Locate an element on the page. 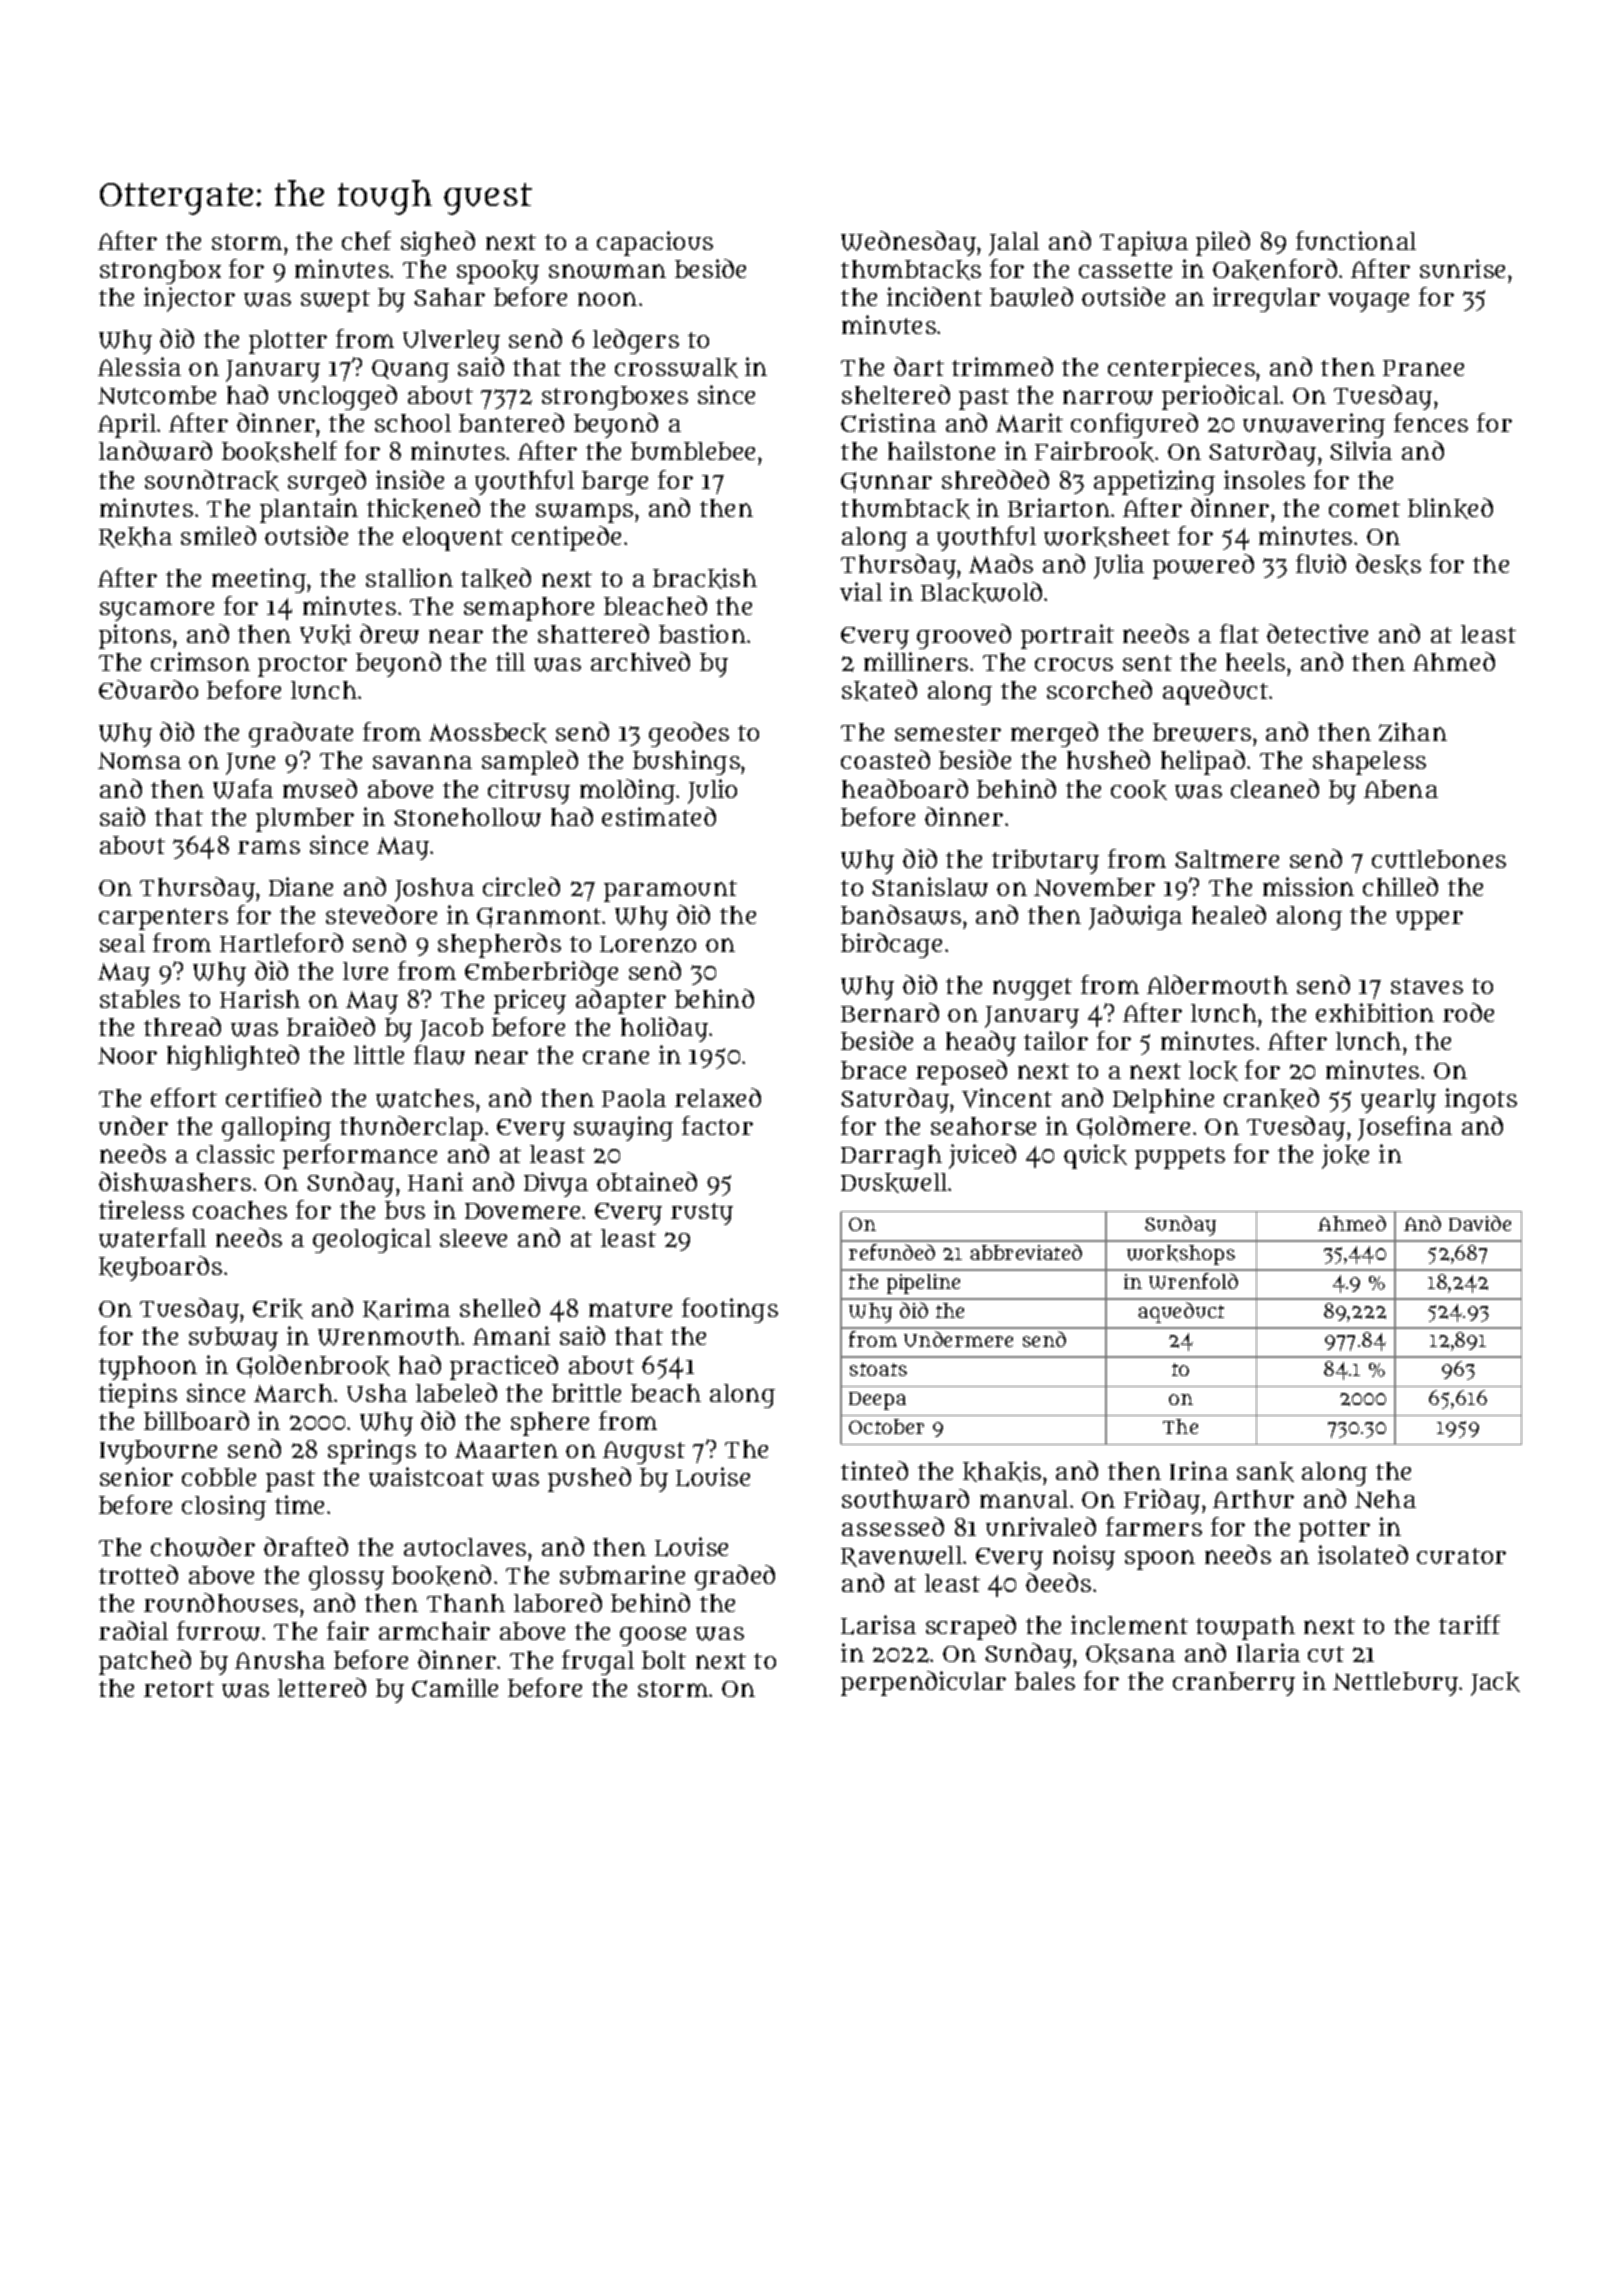 The width and height of the document is (1620, 2292). piled is located at coordinates (1223, 243).
